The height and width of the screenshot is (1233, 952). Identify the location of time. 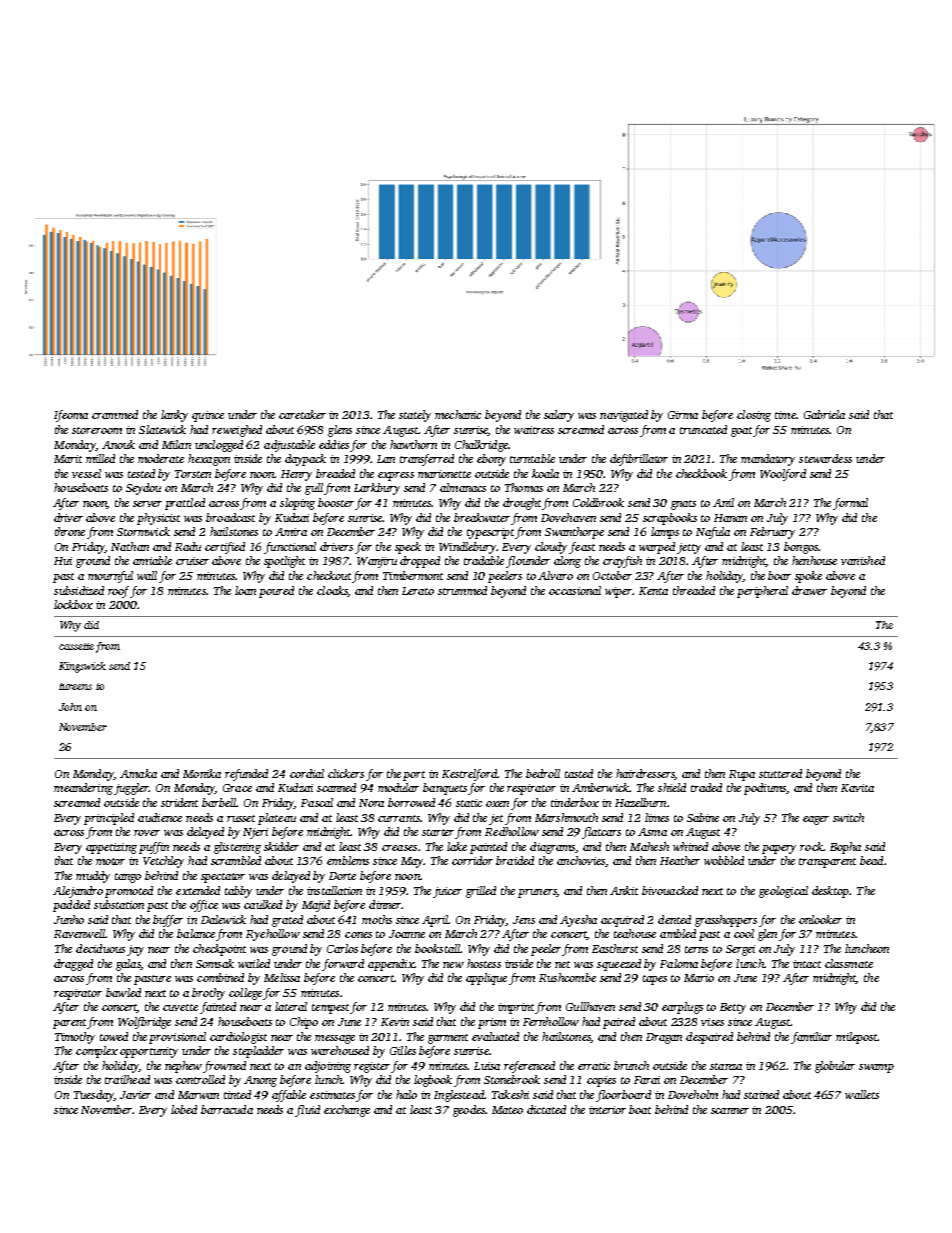
(785, 415).
